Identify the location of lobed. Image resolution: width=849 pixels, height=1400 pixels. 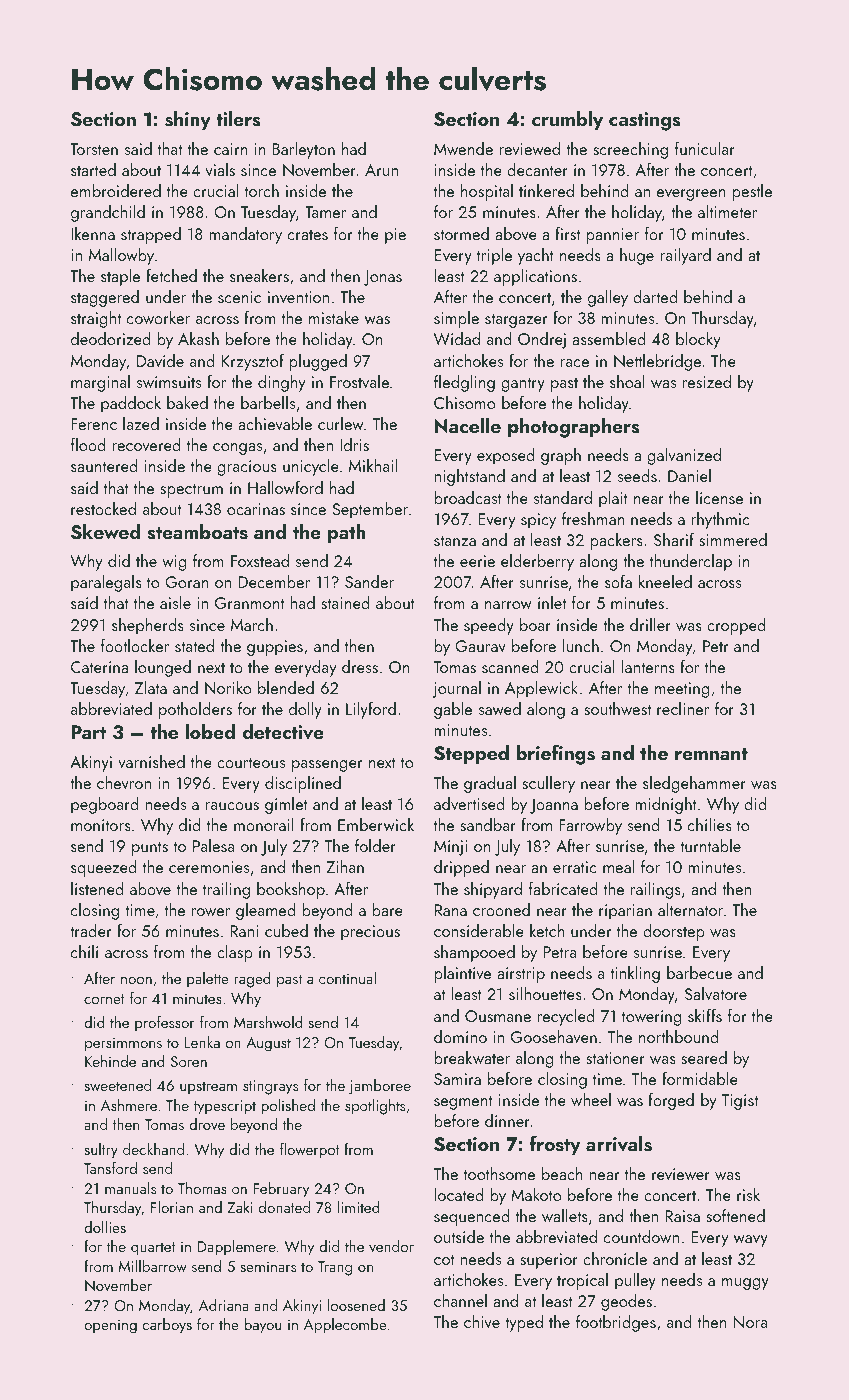
(210, 731).
